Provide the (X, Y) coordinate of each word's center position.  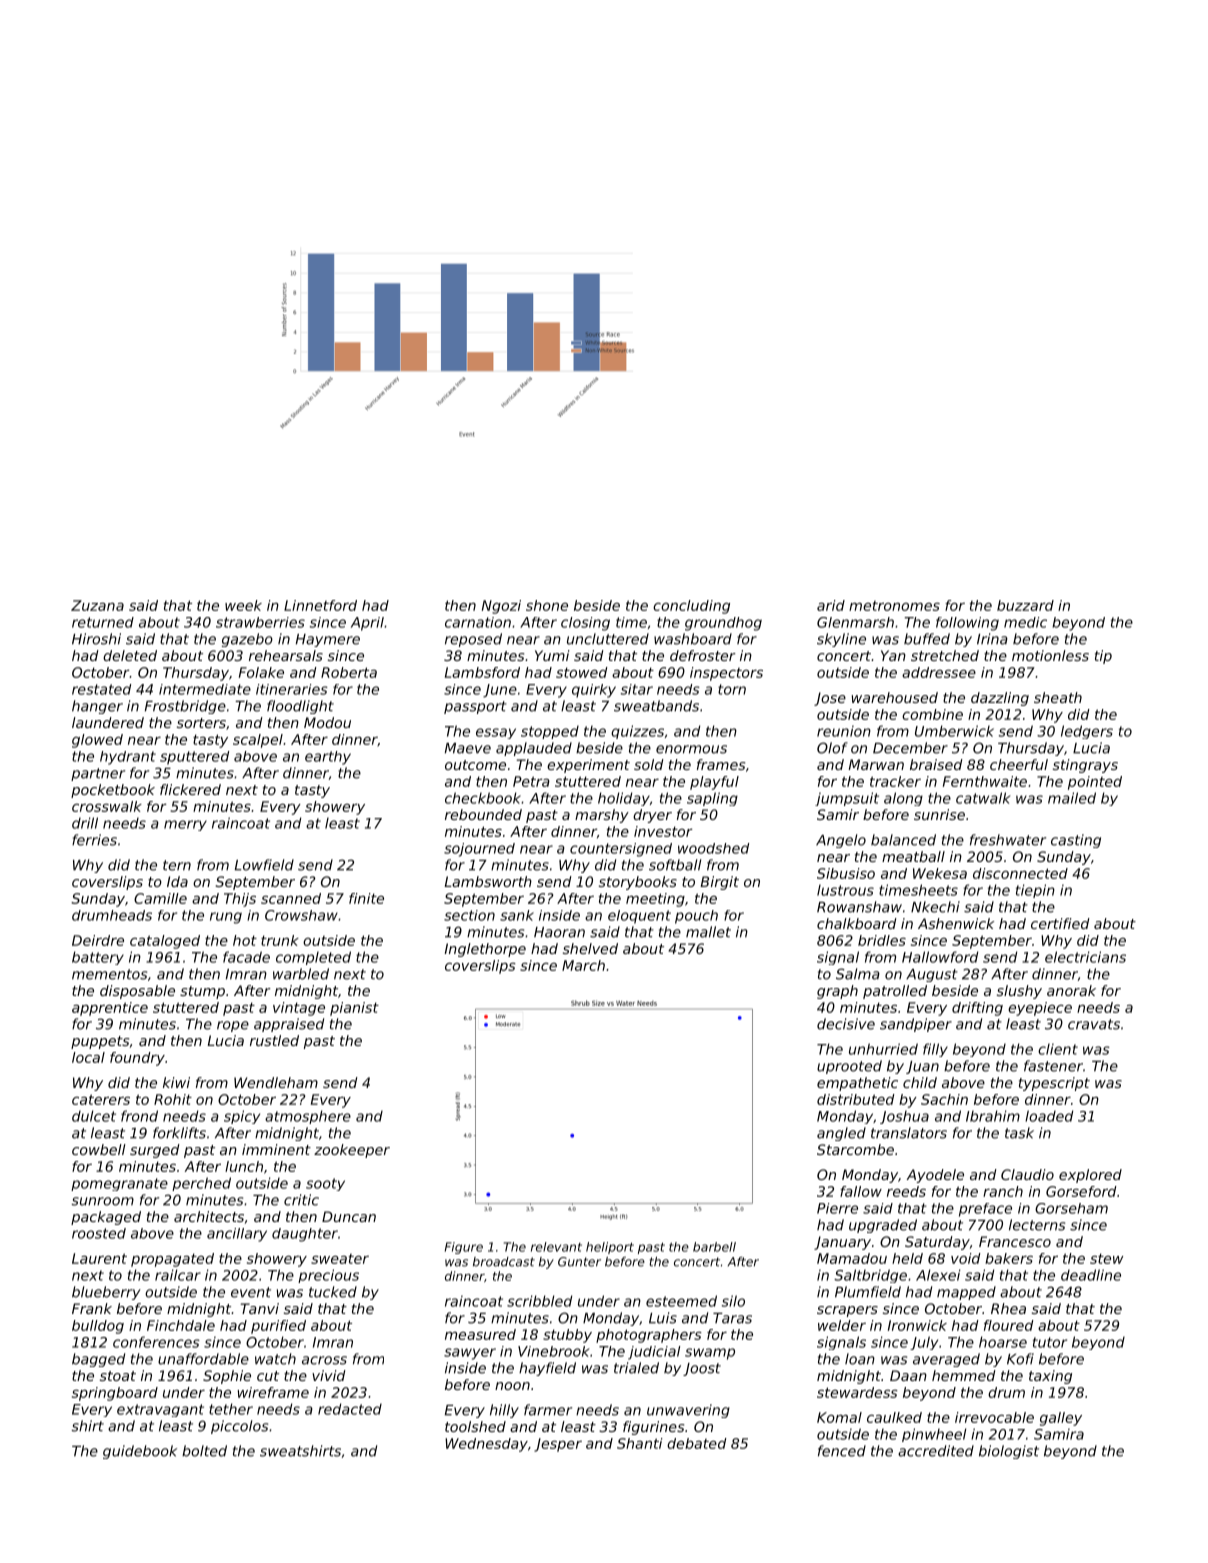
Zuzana (97, 605)
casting (1076, 841)
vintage (299, 1009)
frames (721, 764)
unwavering (688, 1411)
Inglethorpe (485, 950)
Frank (92, 1308)
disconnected (1020, 873)
